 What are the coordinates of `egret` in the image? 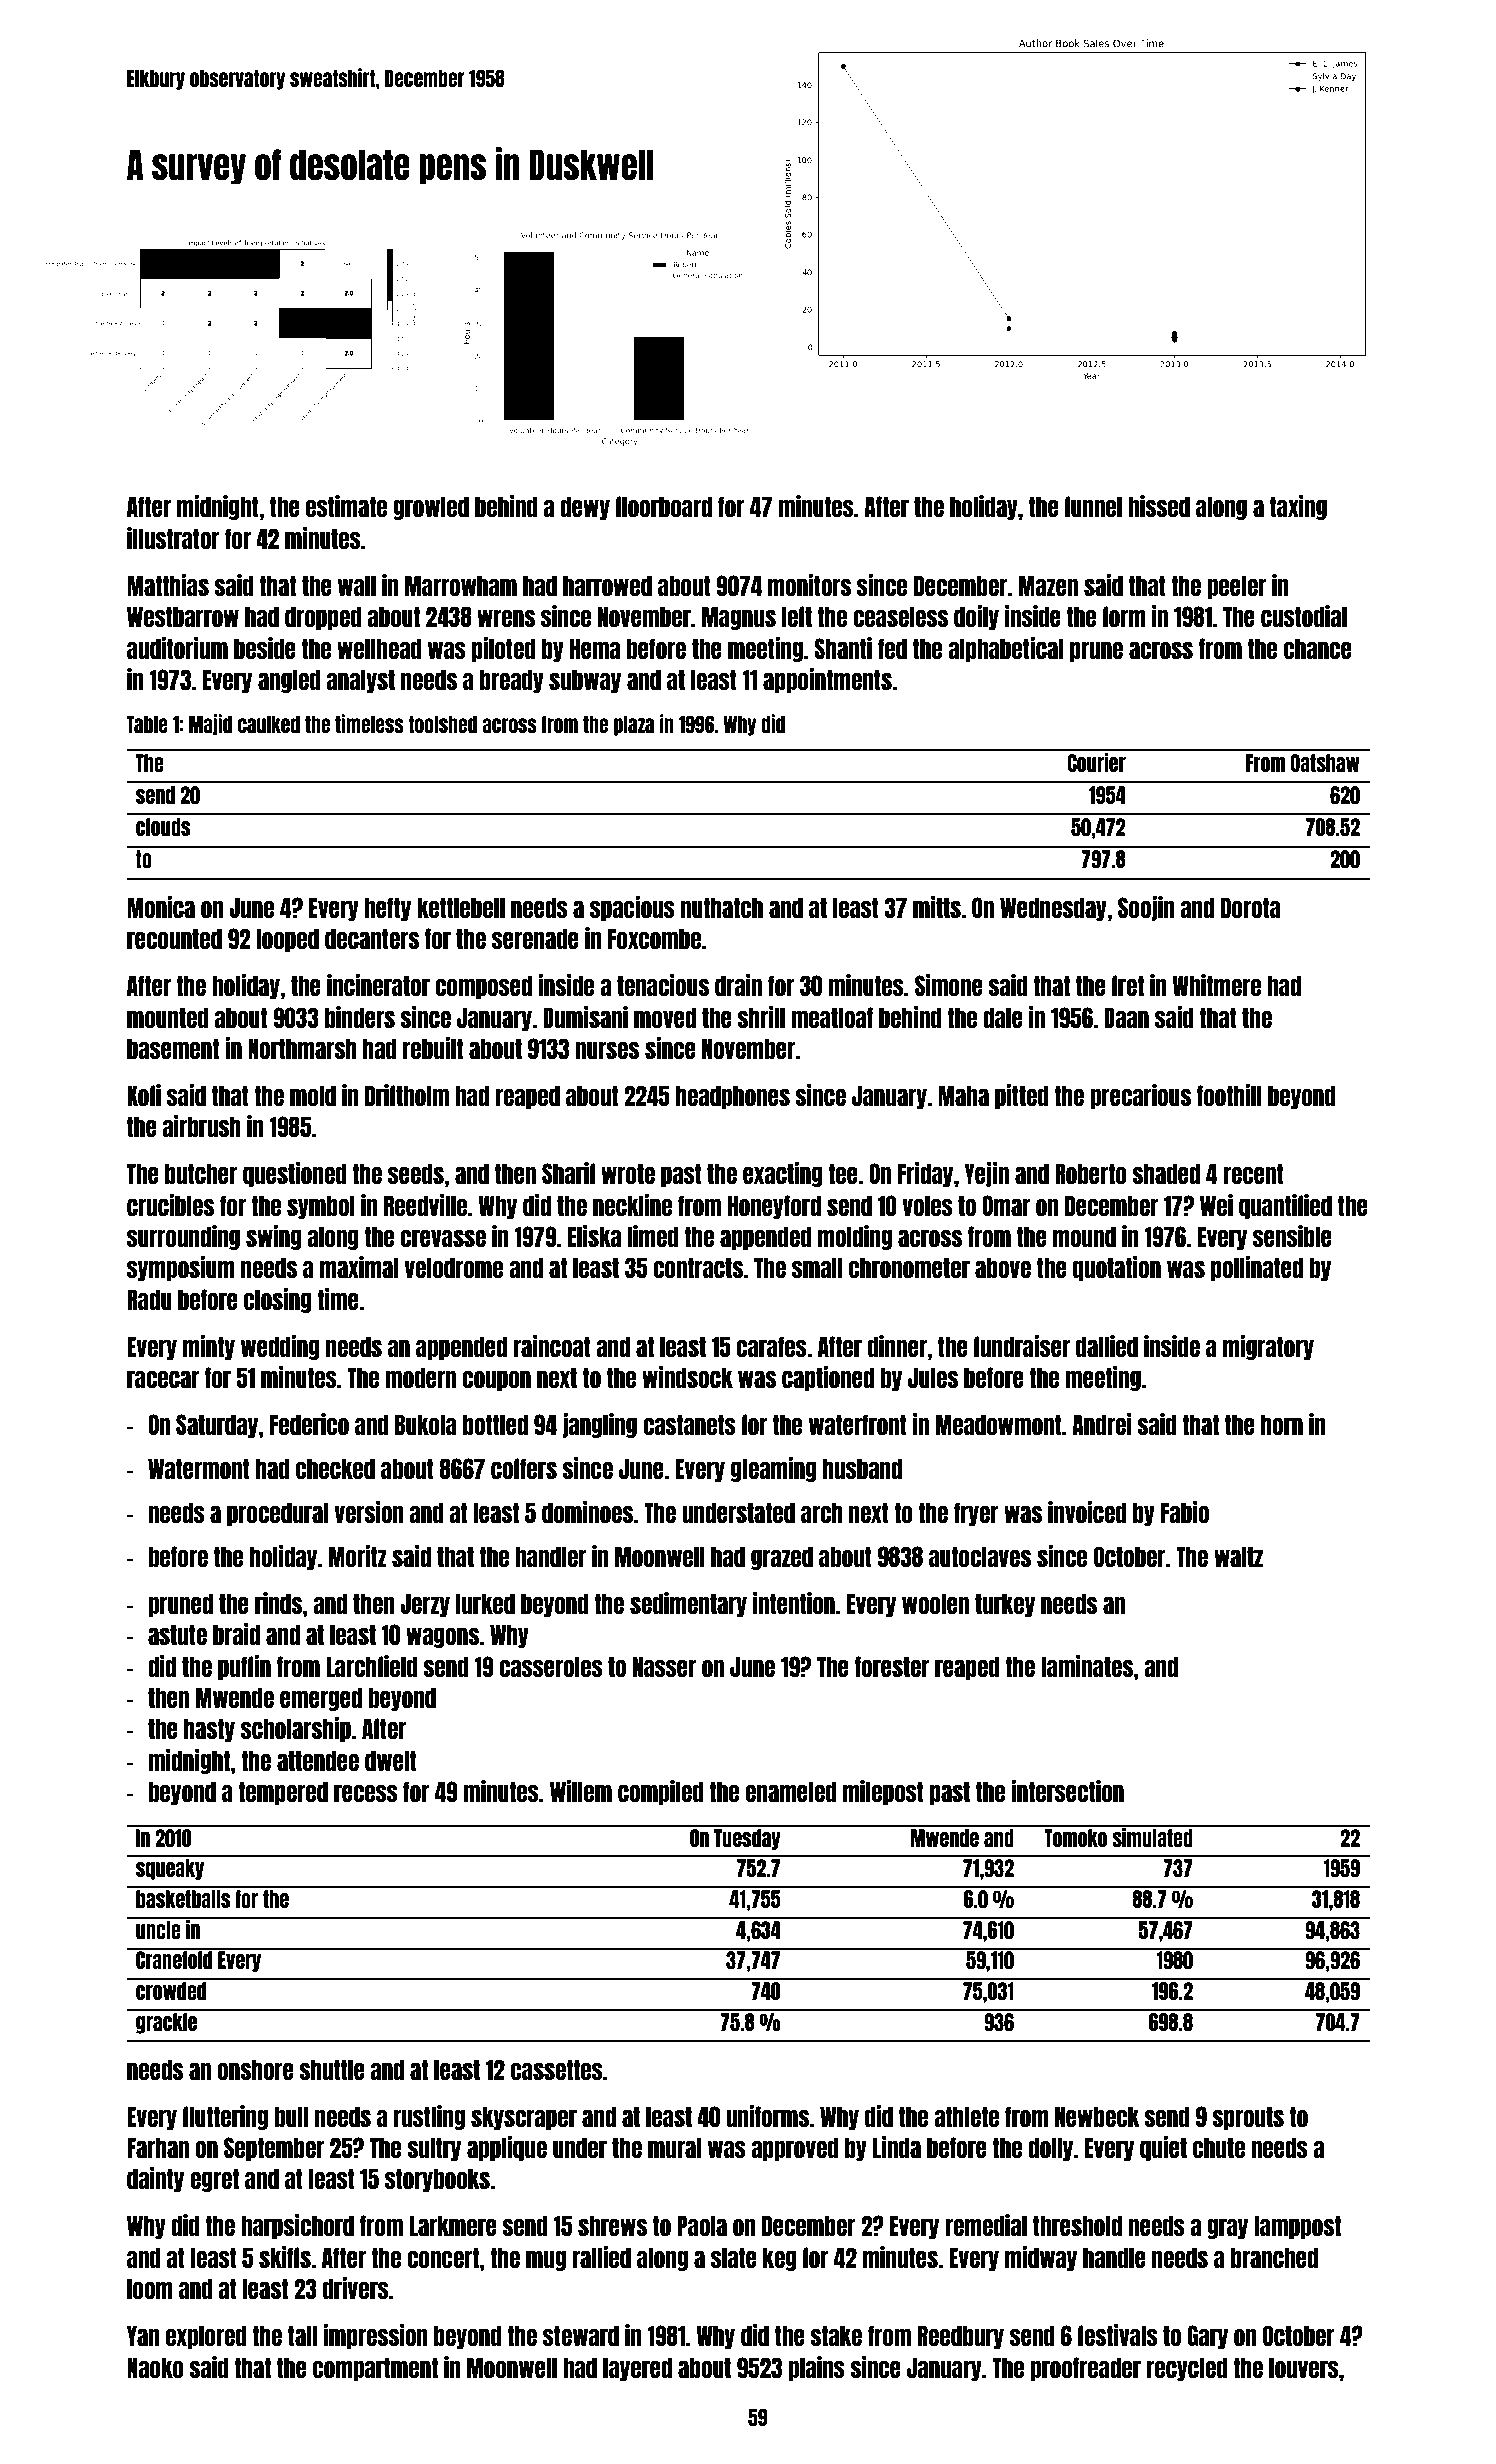 It's located at (214, 2180).
